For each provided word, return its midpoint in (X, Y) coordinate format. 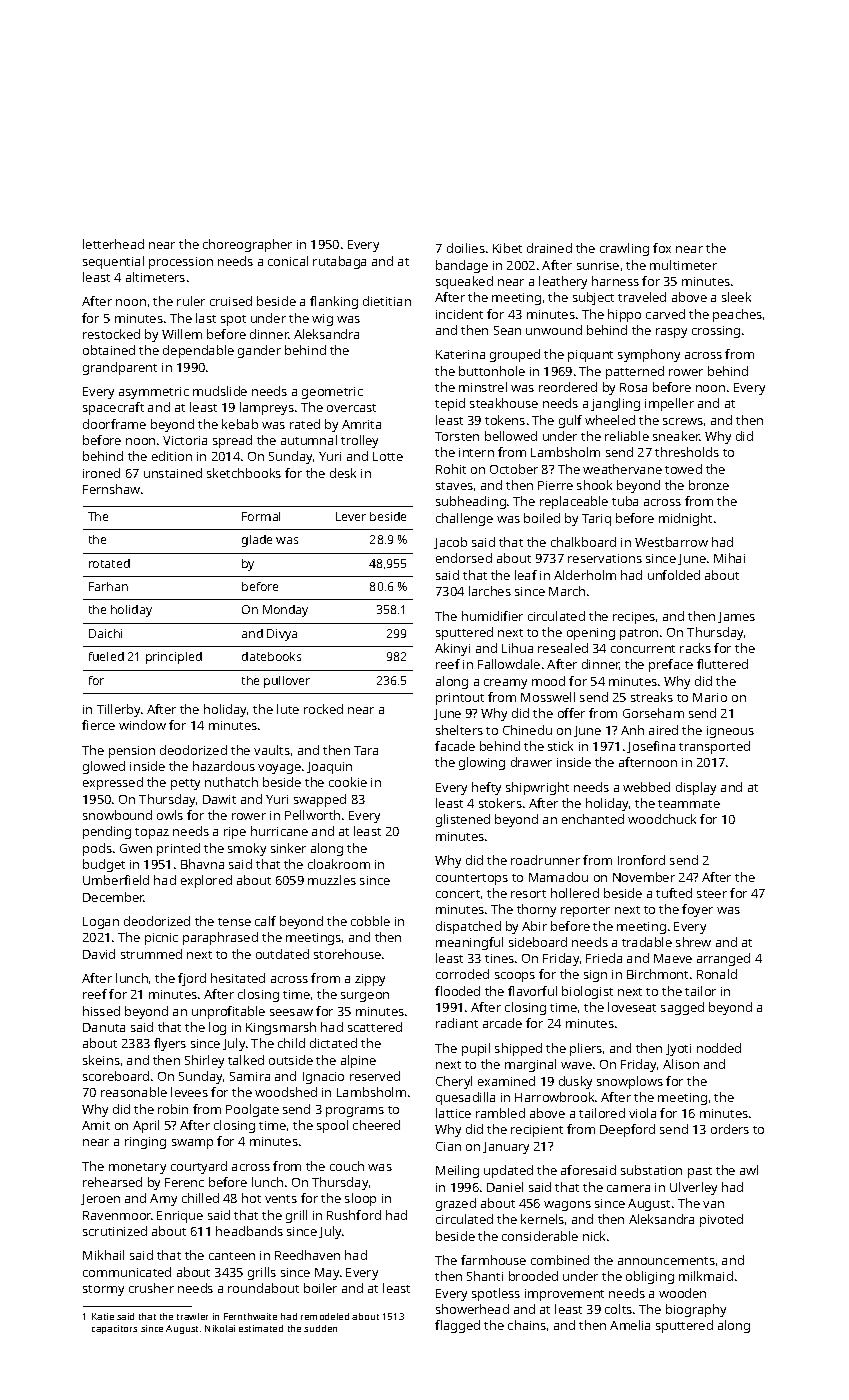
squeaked (464, 282)
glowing (482, 763)
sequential (113, 262)
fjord (192, 979)
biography (696, 1310)
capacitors (114, 1329)
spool (332, 1126)
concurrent (643, 649)
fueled (106, 656)
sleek (736, 297)
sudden (320, 1328)
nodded (719, 1048)
